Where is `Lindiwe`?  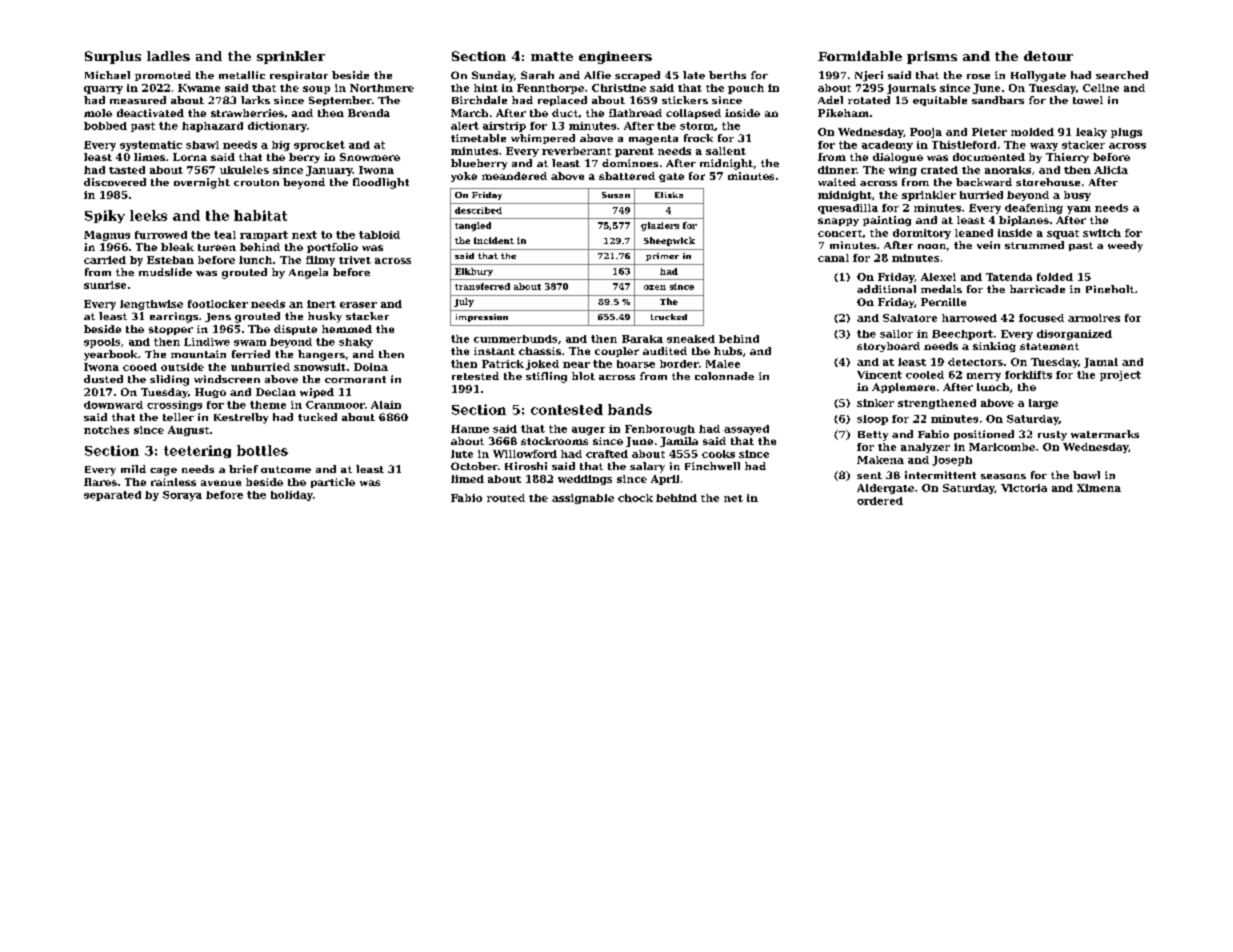
Lindiwe is located at coordinates (207, 342).
